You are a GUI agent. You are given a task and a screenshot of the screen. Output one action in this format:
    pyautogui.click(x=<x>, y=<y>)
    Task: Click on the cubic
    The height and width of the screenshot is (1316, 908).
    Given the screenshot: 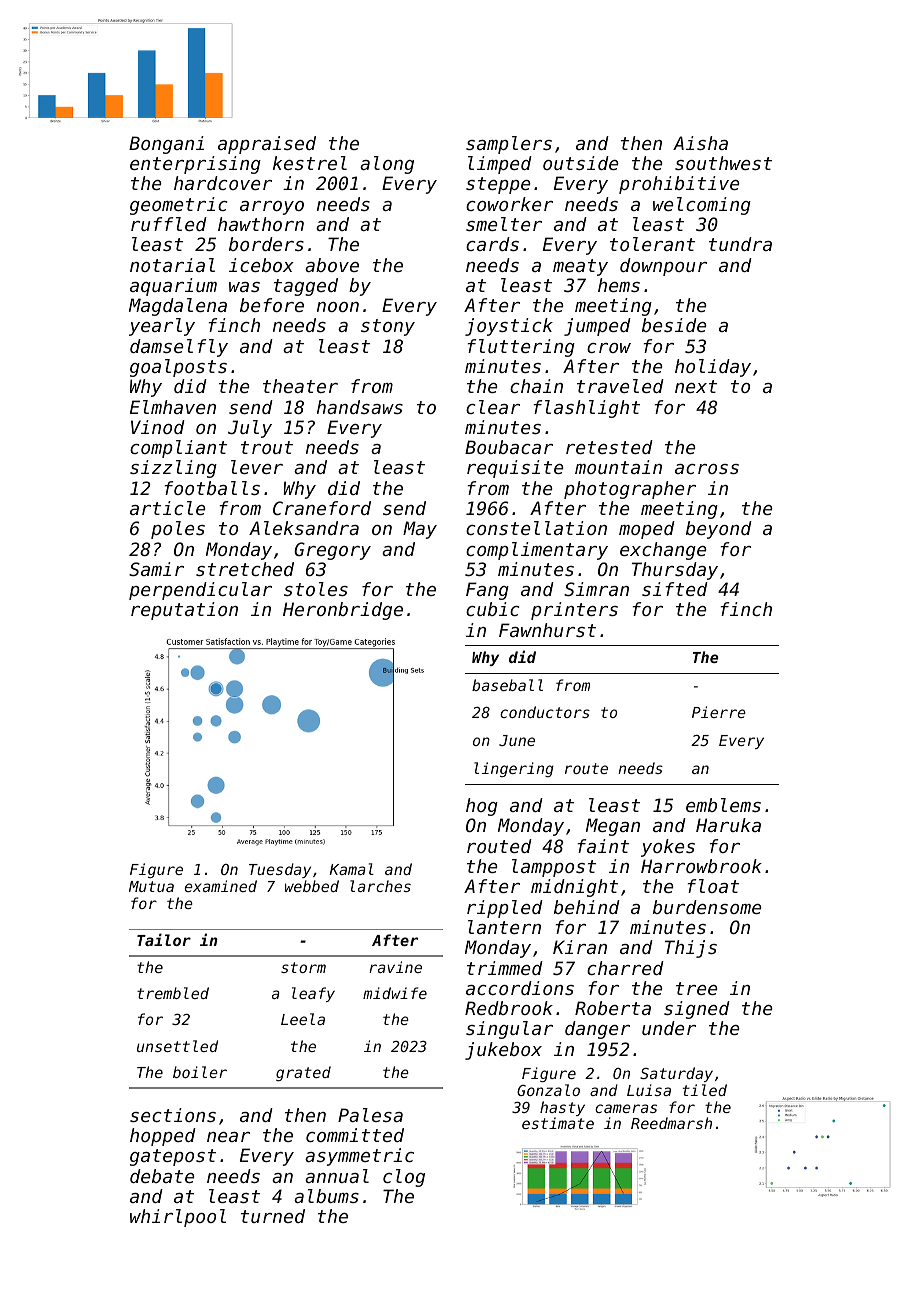 What is the action you would take?
    pyautogui.click(x=492, y=609)
